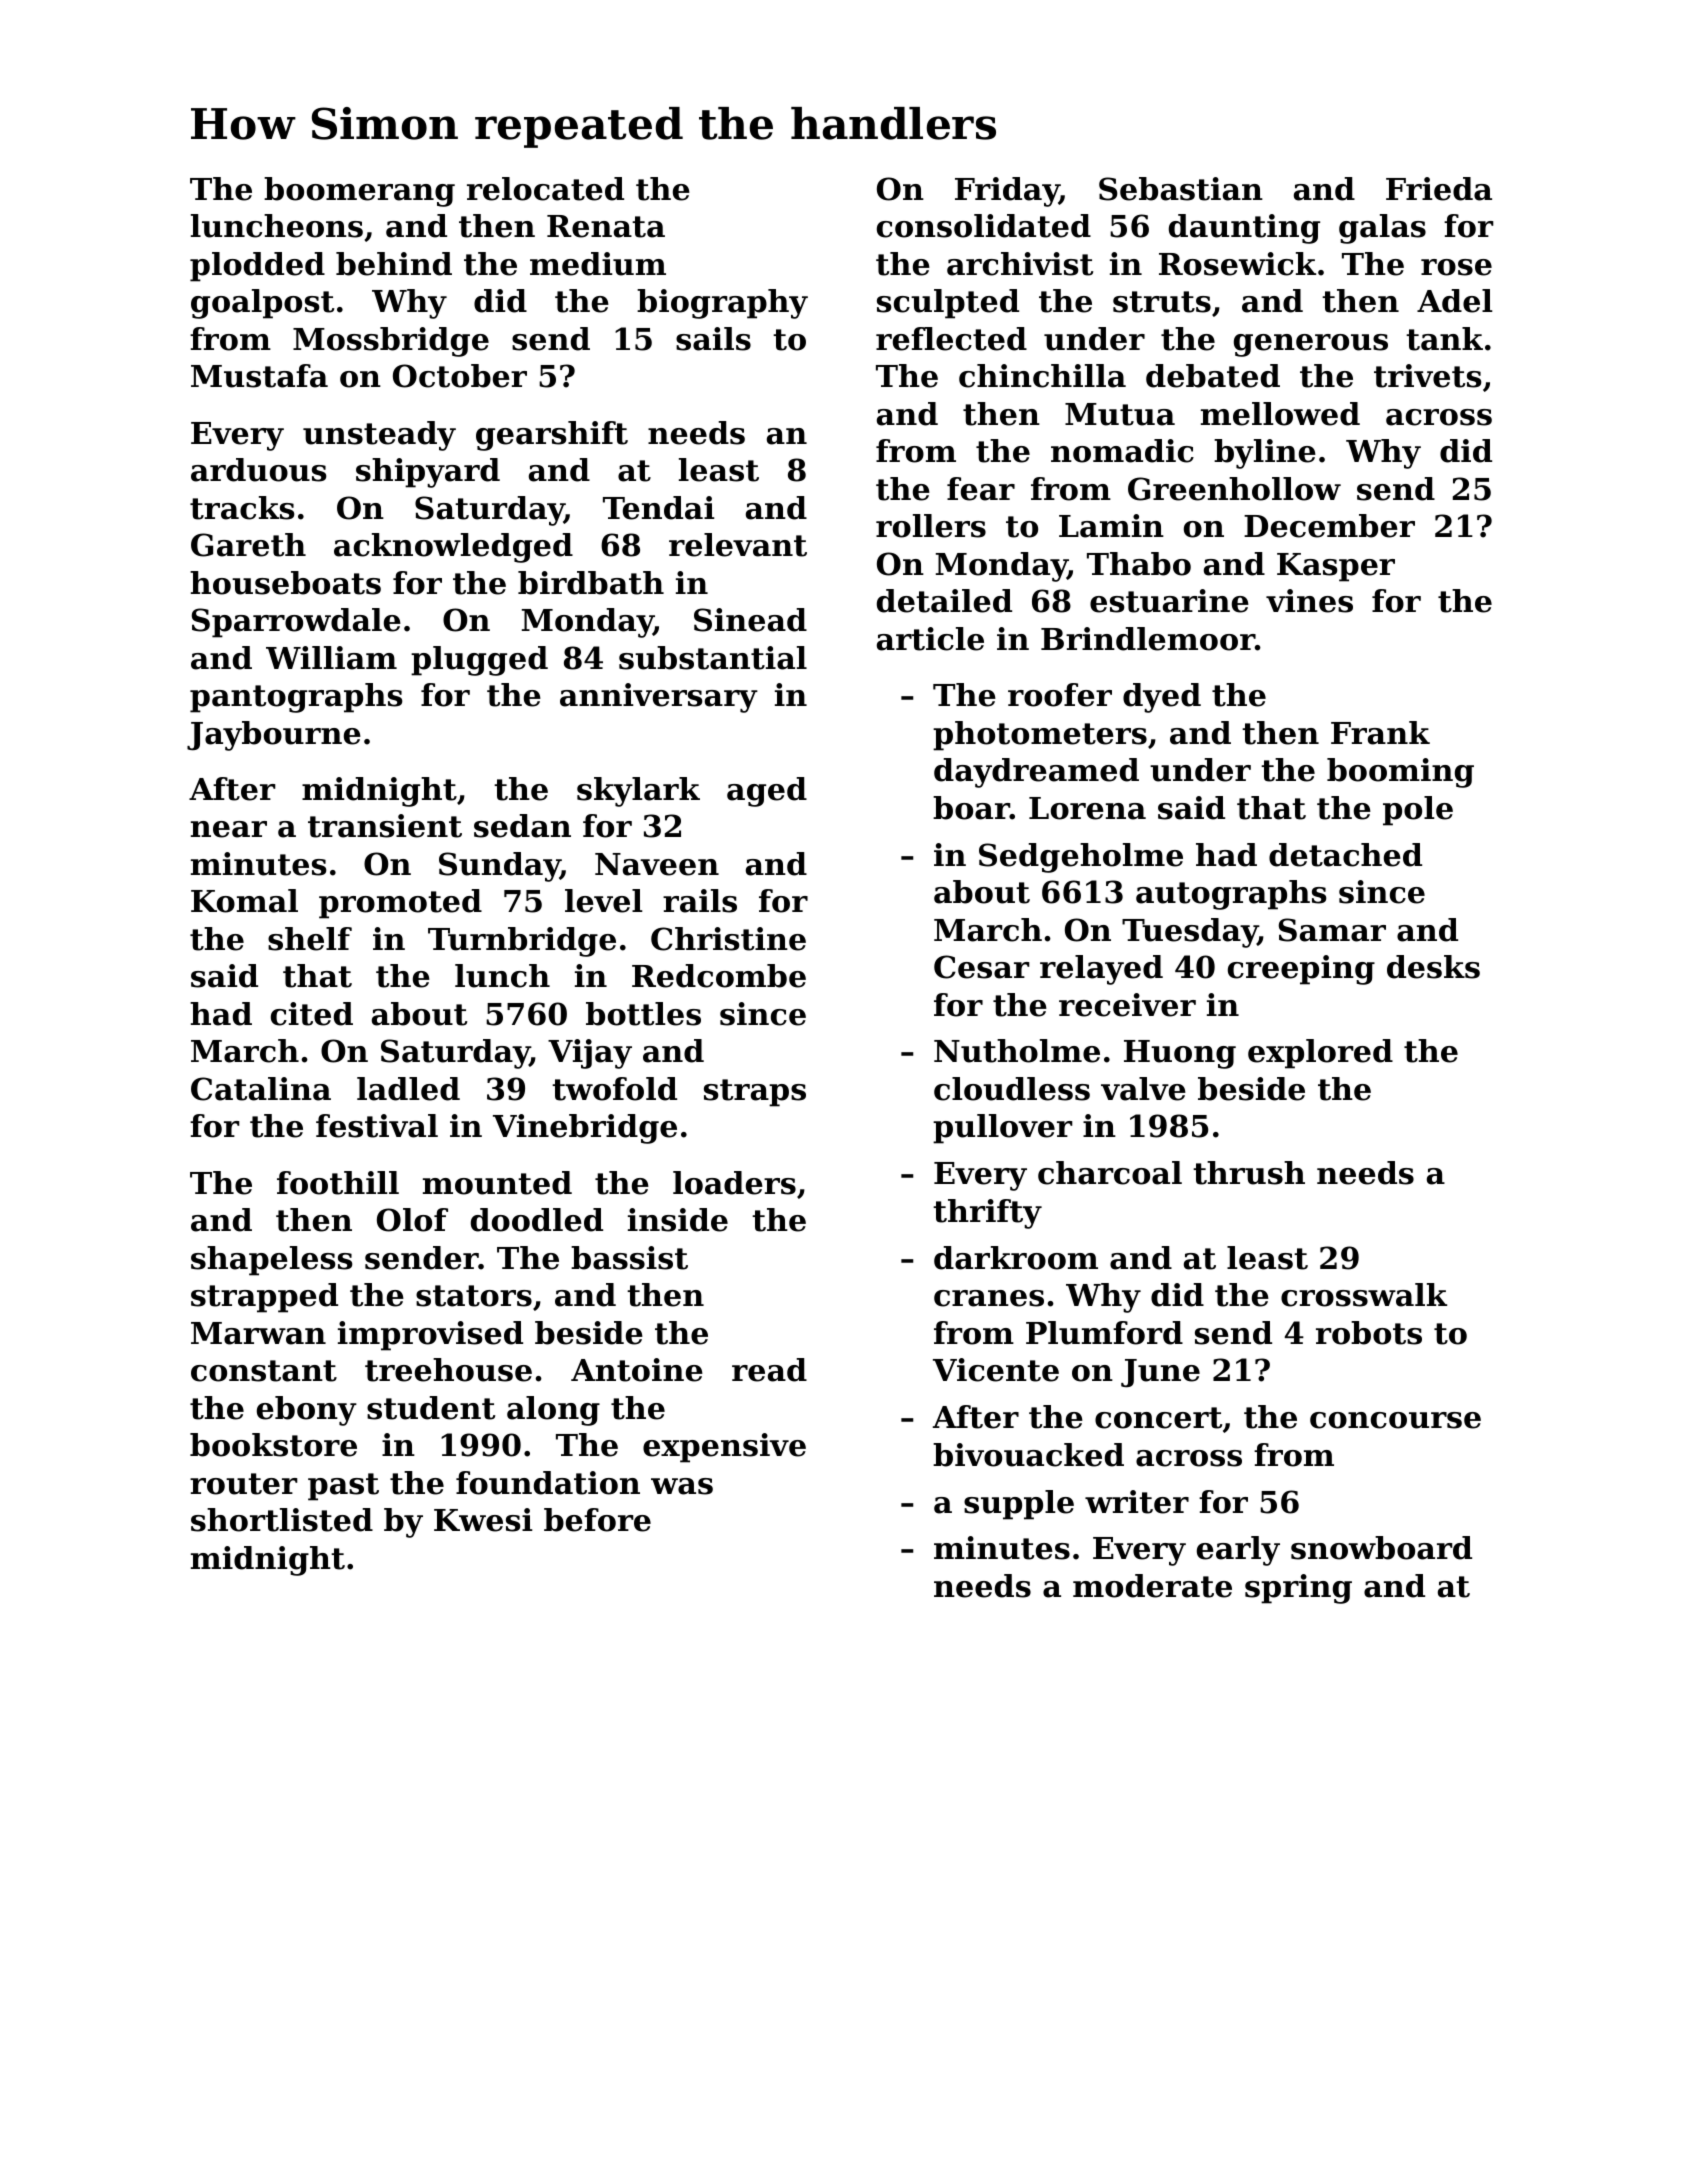  What do you see at coordinates (984, 226) in the page?
I see `consolidated` at bounding box center [984, 226].
